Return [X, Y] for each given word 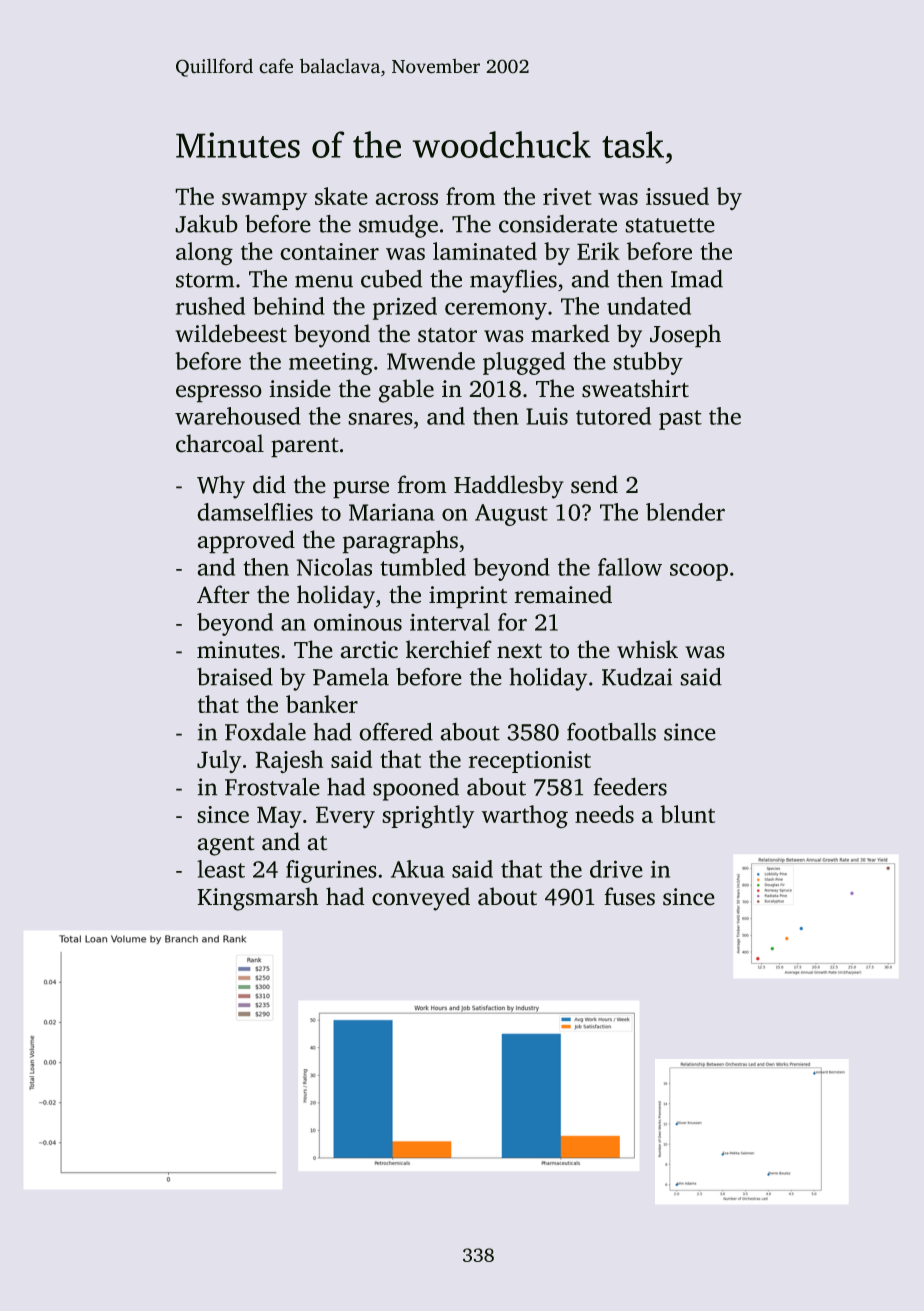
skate [341, 196]
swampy [264, 201]
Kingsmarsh [258, 899]
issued [677, 196]
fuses [630, 896]
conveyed [421, 899]
